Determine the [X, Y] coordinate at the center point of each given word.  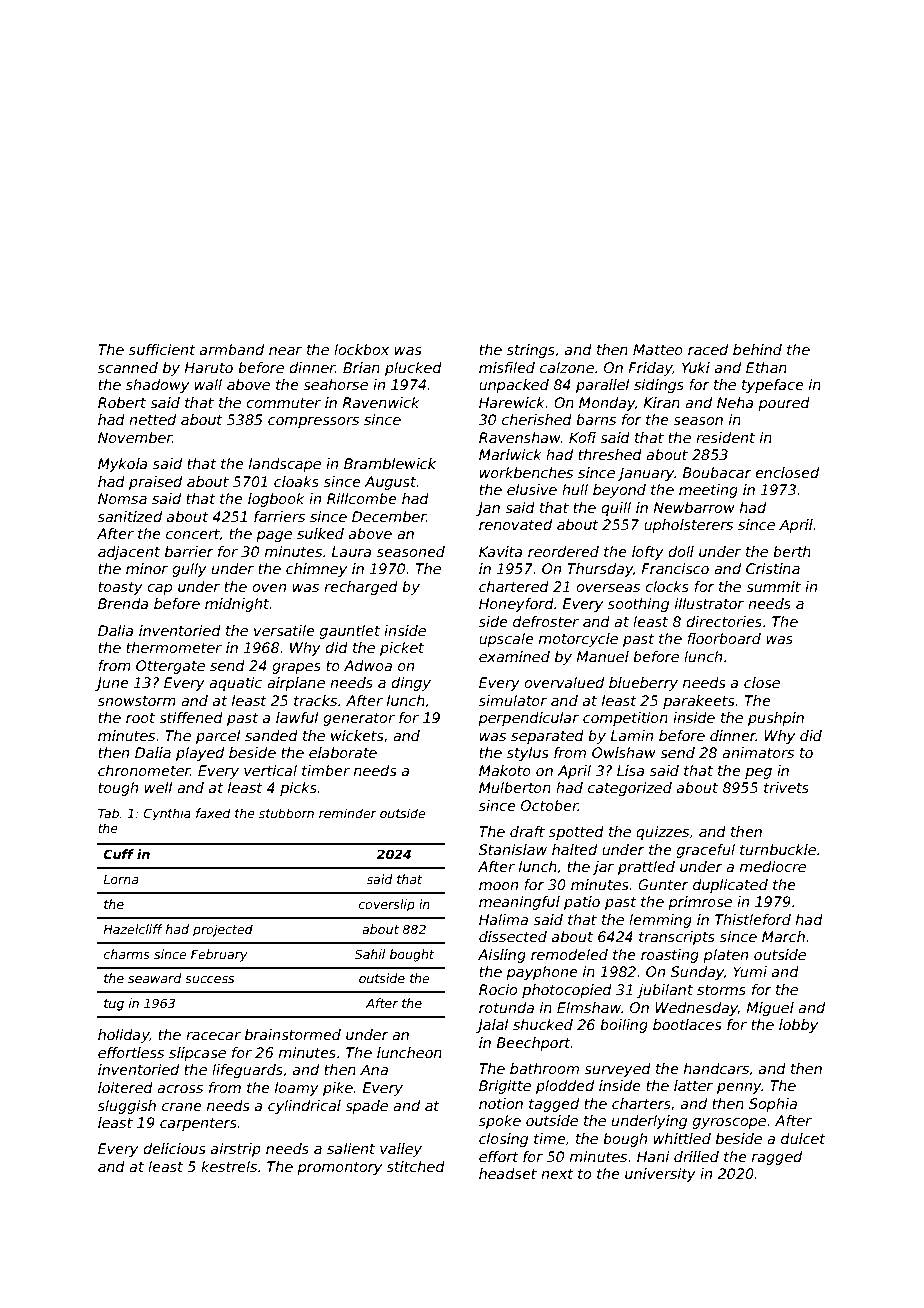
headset [508, 1173]
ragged [777, 1158]
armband [232, 349]
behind [757, 349]
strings [531, 351]
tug [114, 1005]
